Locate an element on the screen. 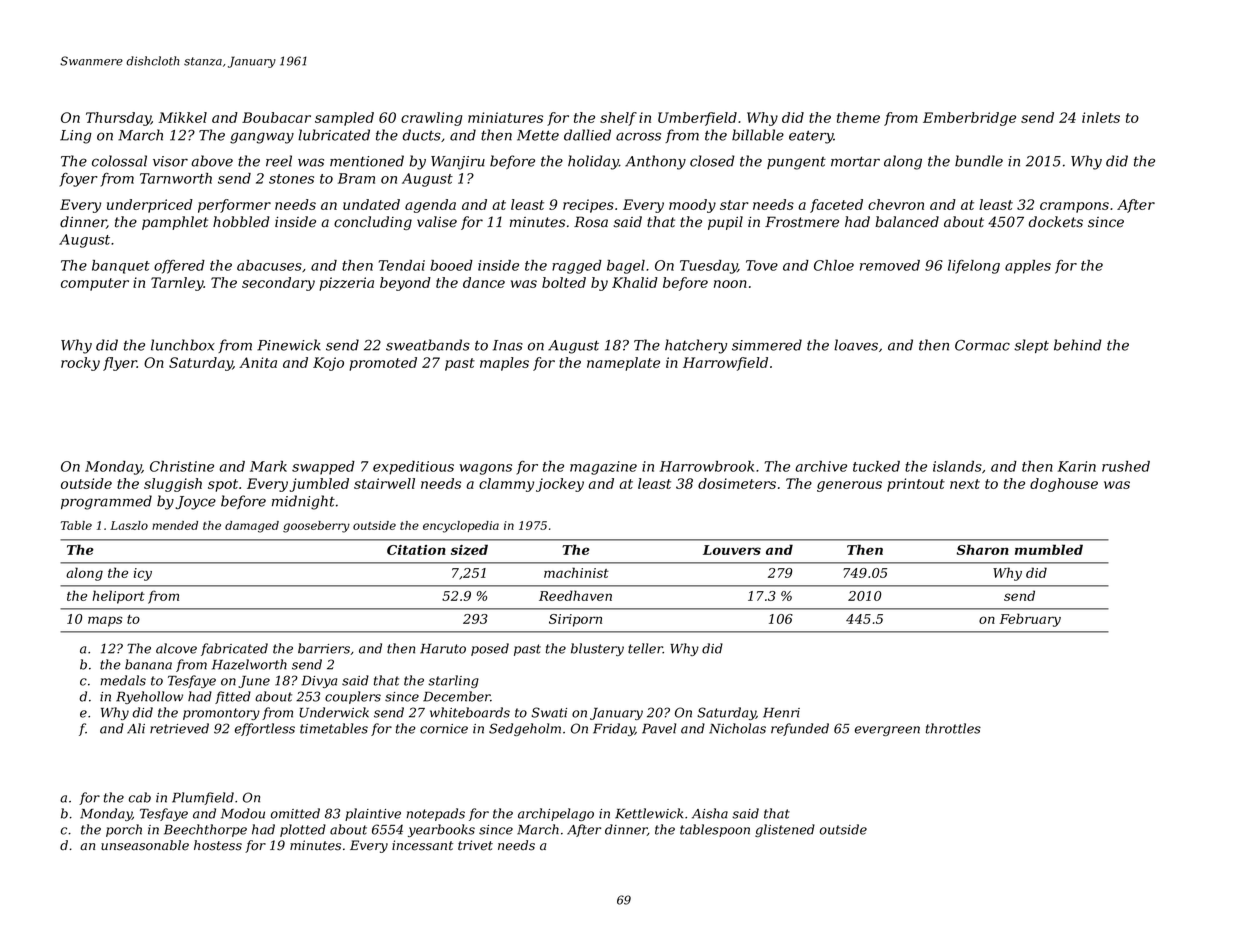 The width and height of the screenshot is (1233, 952). mumbled is located at coordinates (1049, 549).
